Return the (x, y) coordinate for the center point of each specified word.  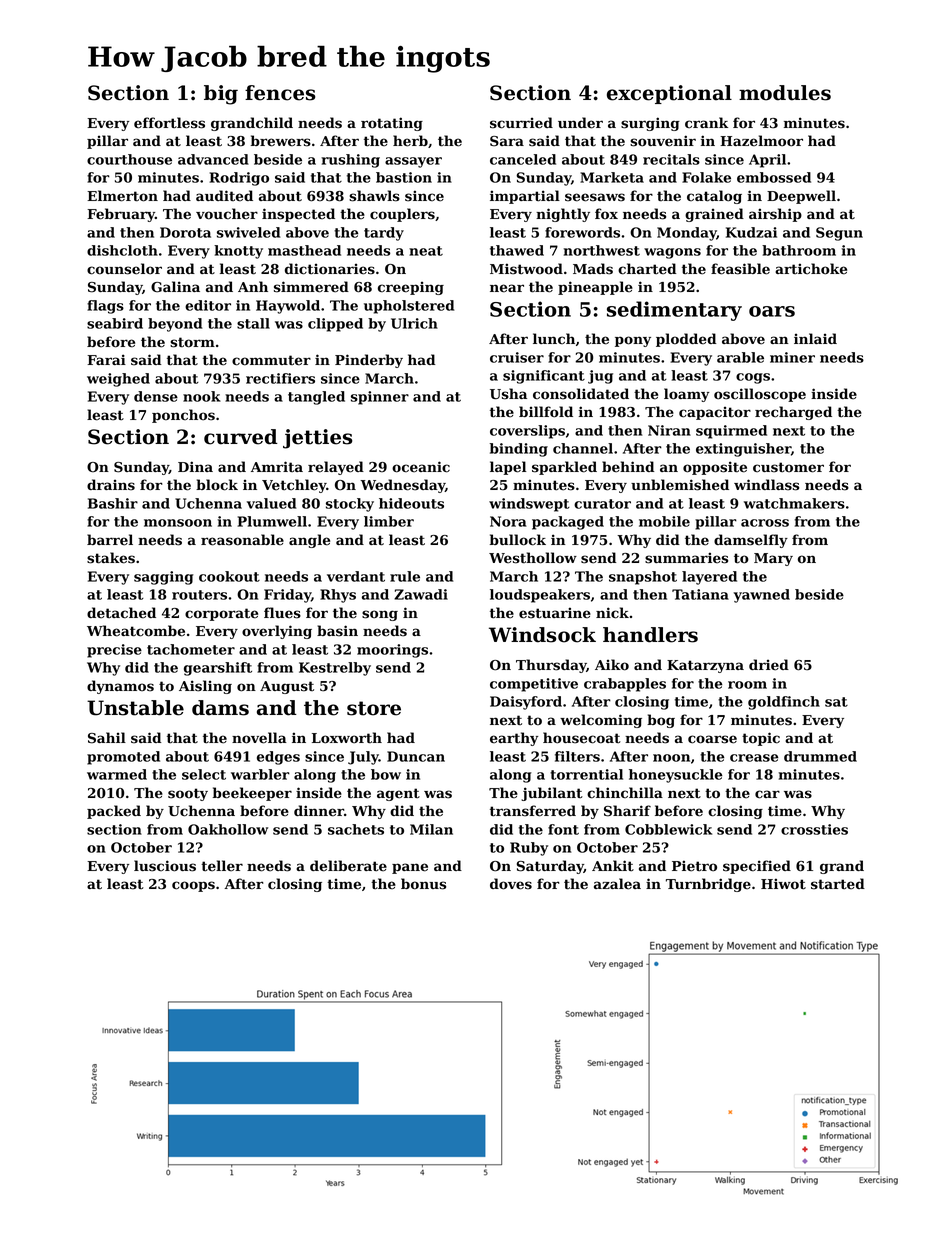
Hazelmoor (761, 141)
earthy (514, 739)
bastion (404, 177)
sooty (188, 794)
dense (156, 396)
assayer (413, 162)
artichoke (811, 269)
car (767, 794)
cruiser (517, 357)
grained (714, 215)
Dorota (185, 232)
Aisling (205, 687)
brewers (281, 141)
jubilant (552, 794)
